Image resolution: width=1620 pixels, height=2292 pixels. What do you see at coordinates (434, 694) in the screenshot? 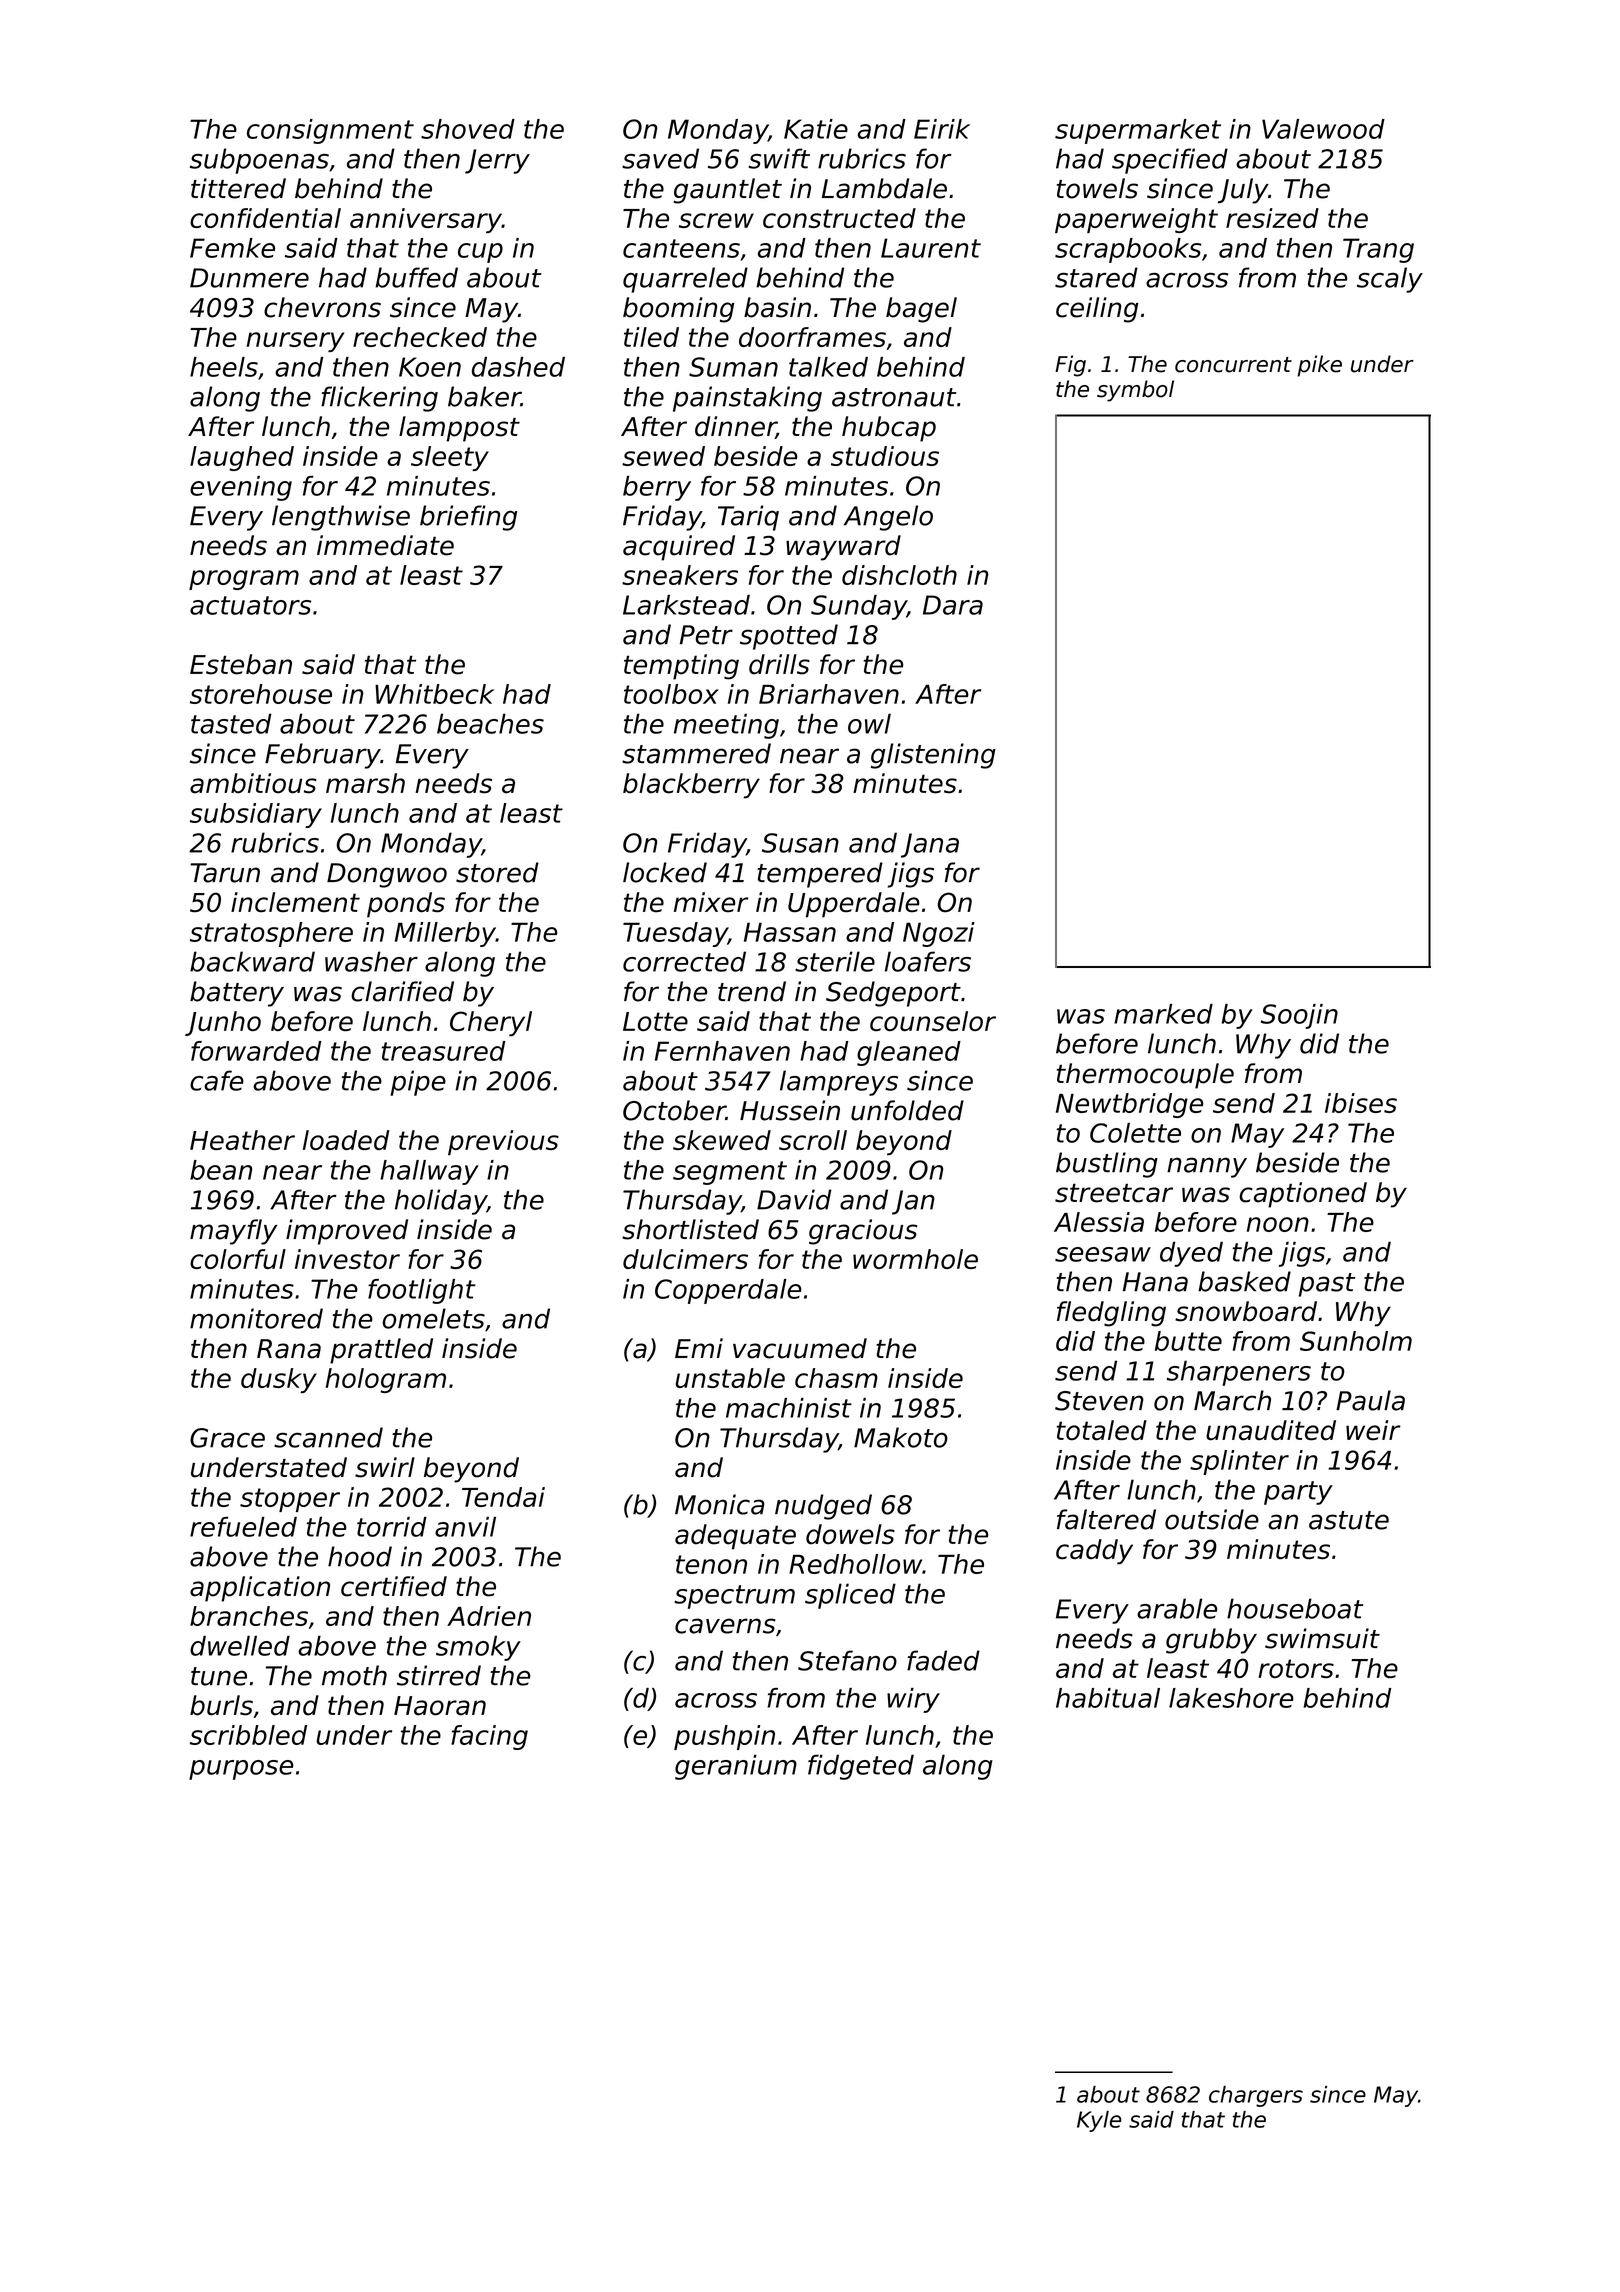
I see `Whitbeck` at bounding box center [434, 694].
